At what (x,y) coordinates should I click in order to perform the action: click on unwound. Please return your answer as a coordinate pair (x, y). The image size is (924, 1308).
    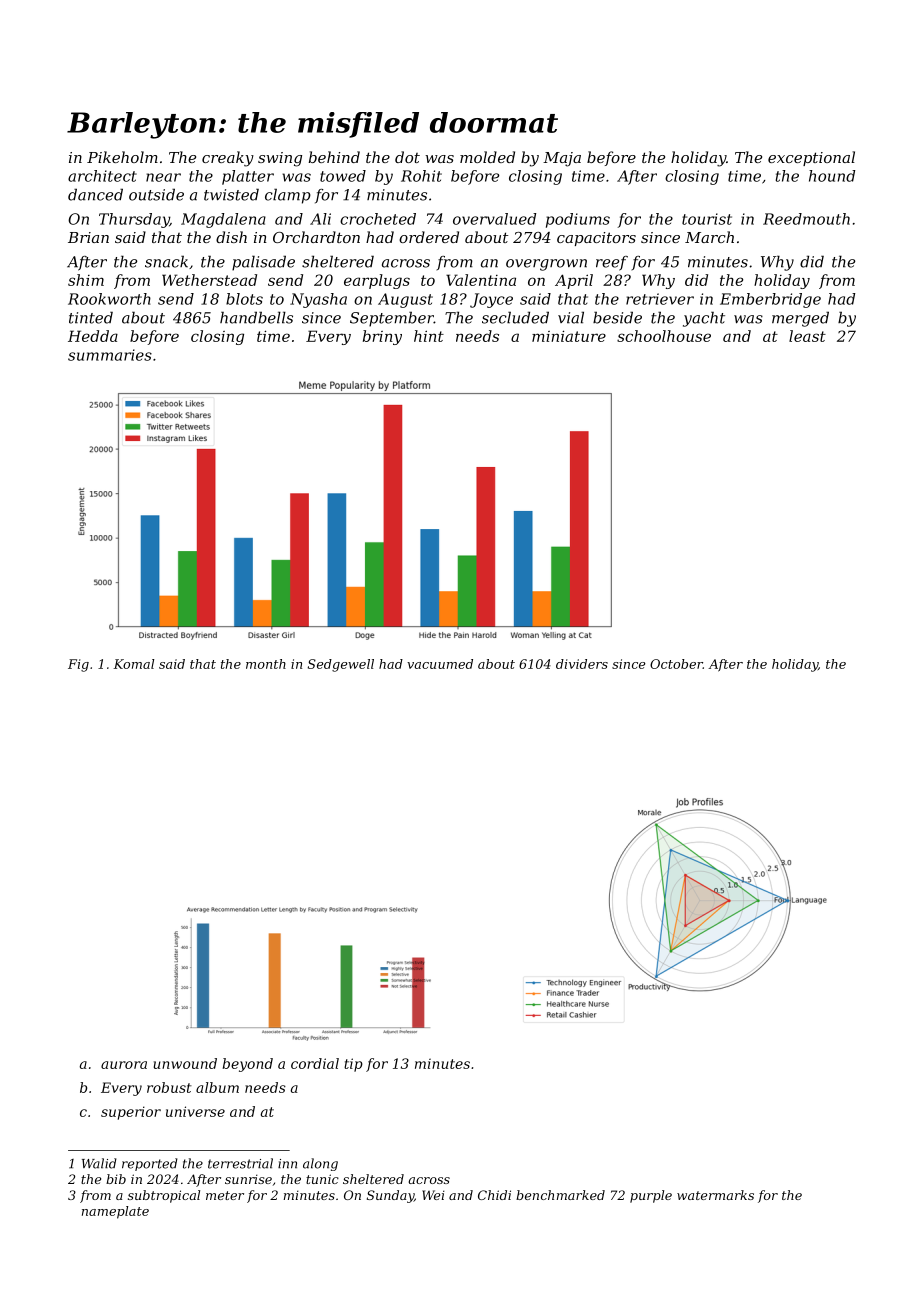
    Looking at the image, I should click on (185, 1063).
